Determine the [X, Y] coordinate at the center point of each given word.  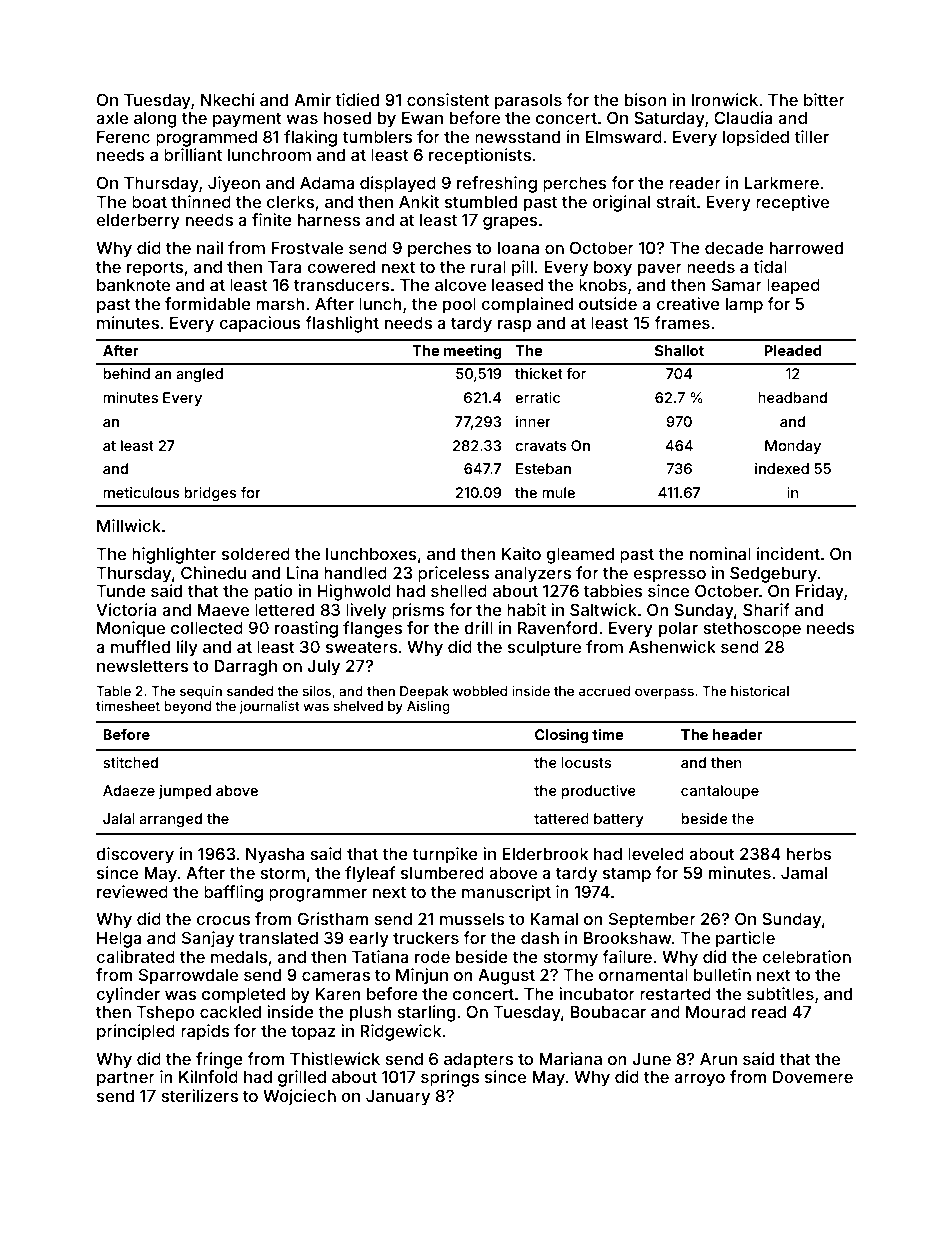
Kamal [554, 919]
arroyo [699, 1080]
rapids [205, 1032]
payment [247, 120]
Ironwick [724, 99]
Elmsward [624, 137]
